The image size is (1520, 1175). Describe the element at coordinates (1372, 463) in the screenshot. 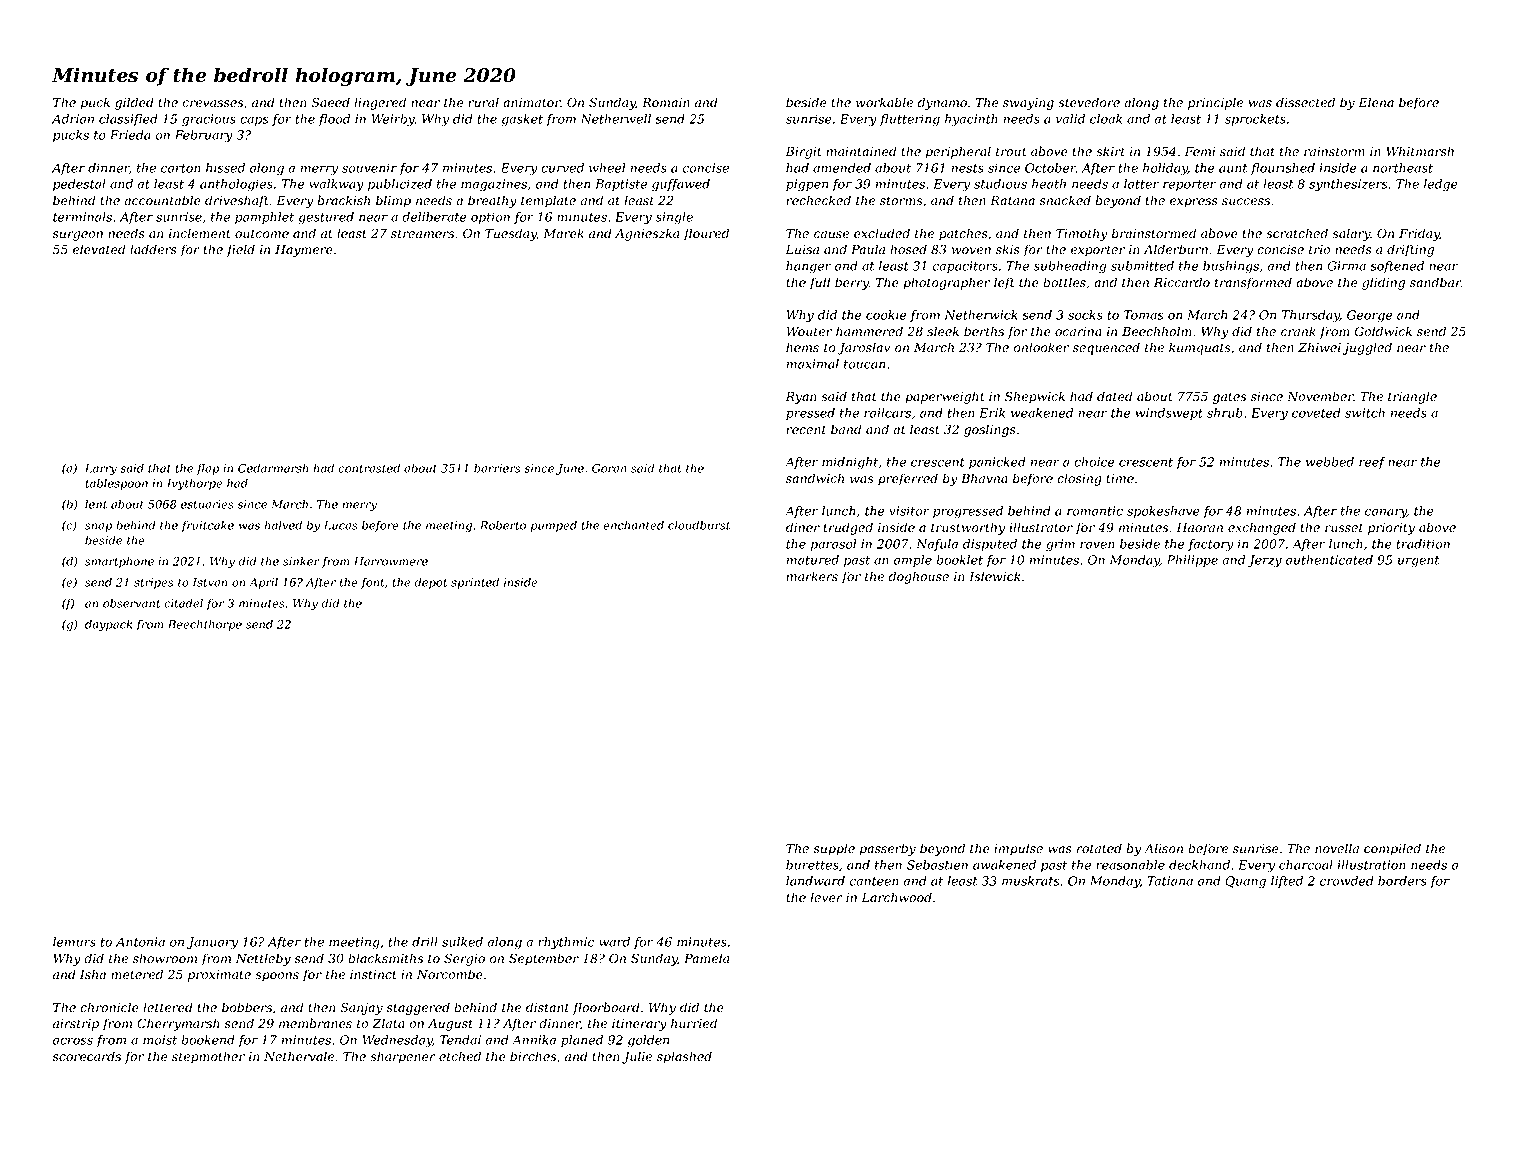

I see `reef` at that location.
